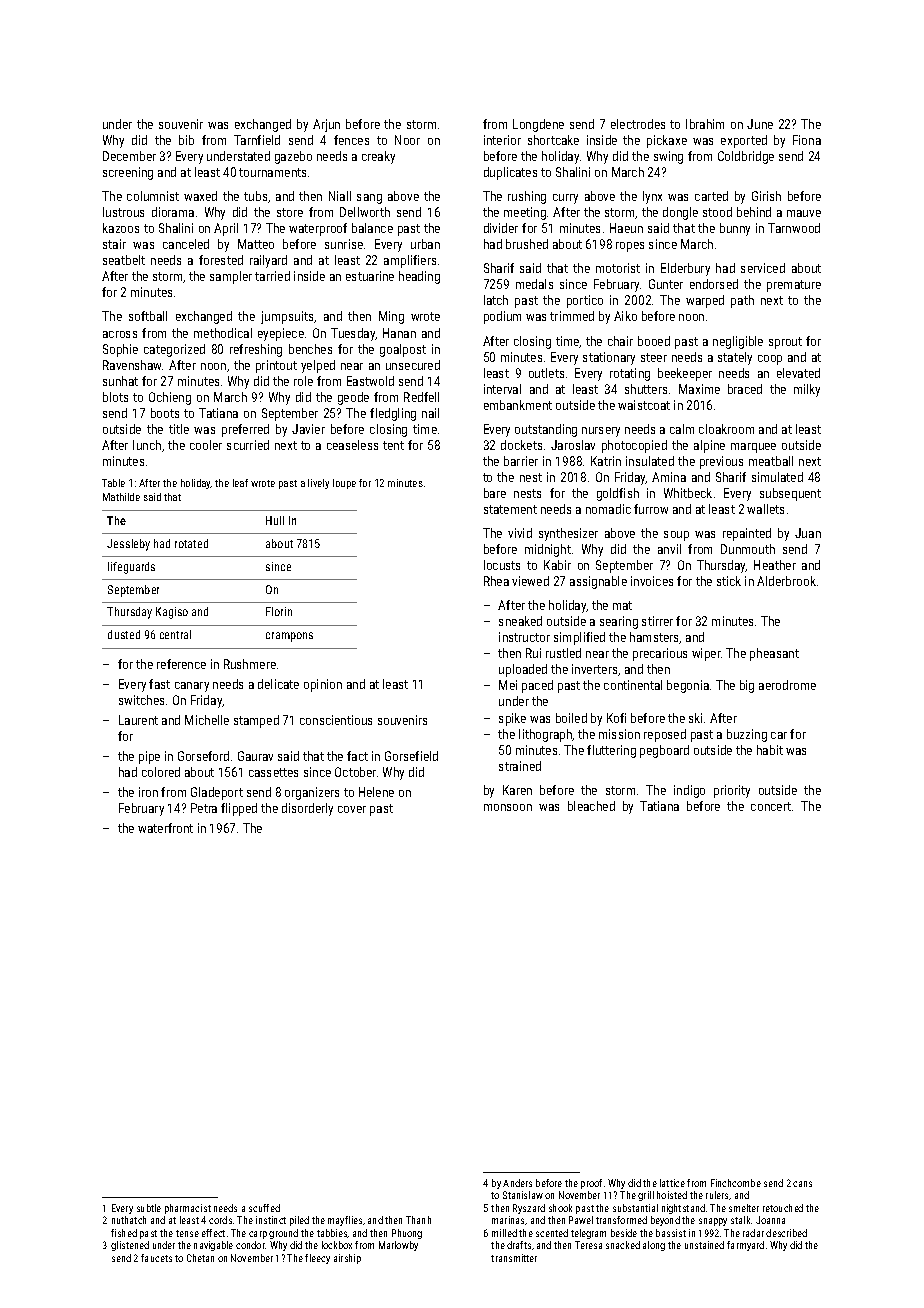 This screenshot has height=1308, width=924. Describe the element at coordinates (407, 140) in the screenshot. I see `Noor` at that location.
